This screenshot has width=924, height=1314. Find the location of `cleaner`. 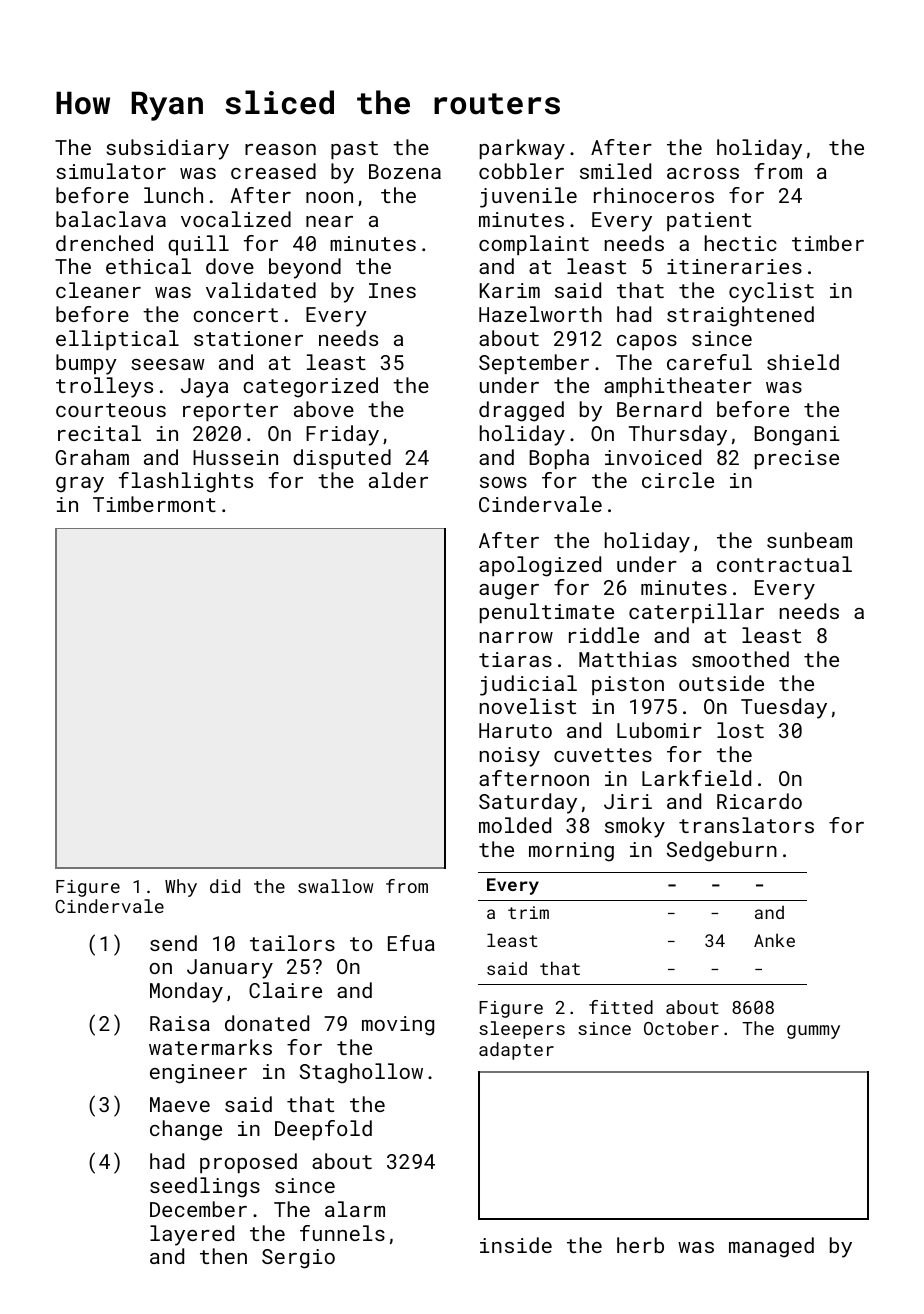

cleaner is located at coordinates (98, 290).
